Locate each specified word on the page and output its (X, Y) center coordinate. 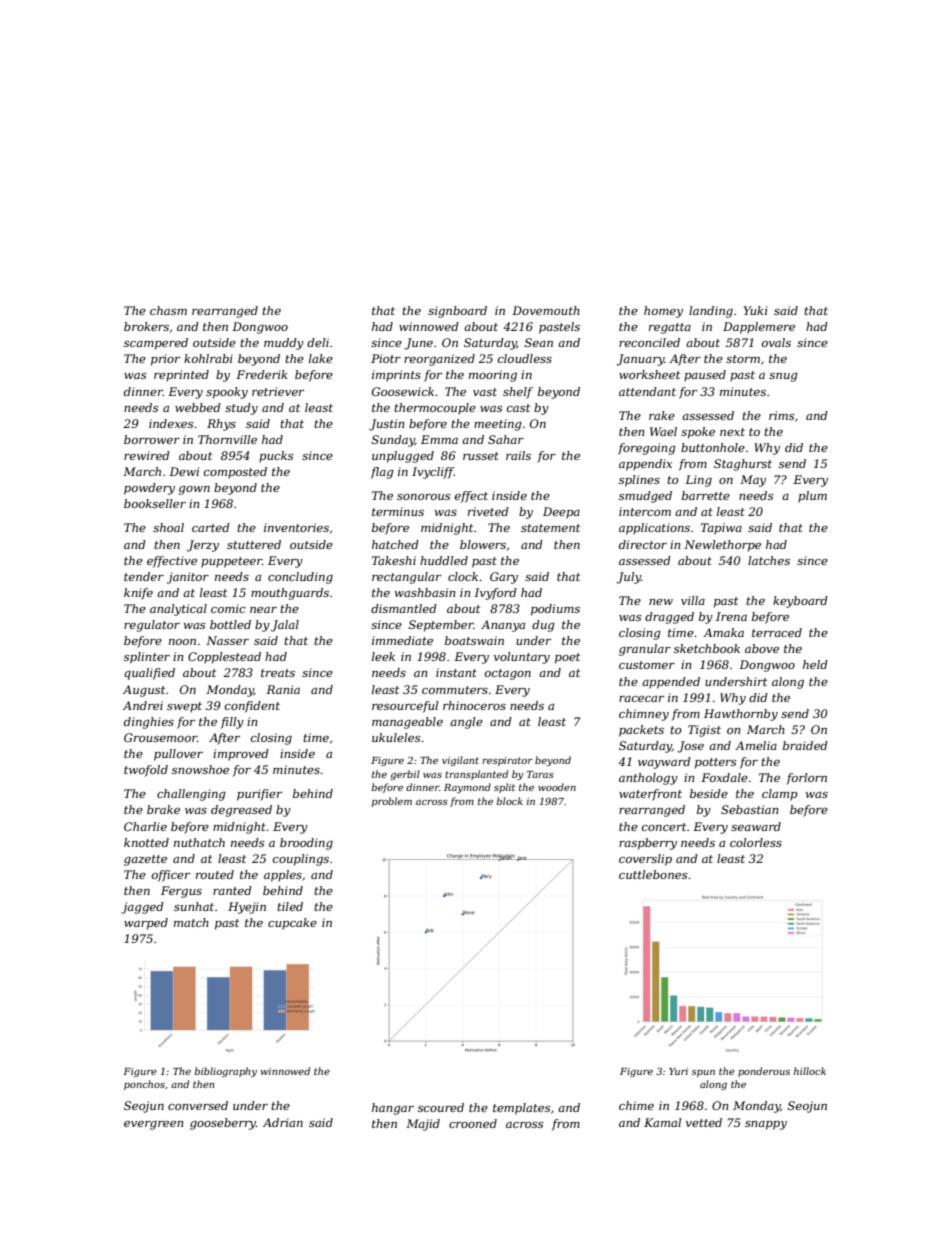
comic (228, 608)
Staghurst (743, 465)
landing (711, 312)
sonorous (423, 497)
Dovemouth (546, 310)
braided (805, 745)
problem (392, 802)
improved (241, 755)
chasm (168, 310)
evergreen (153, 1125)
